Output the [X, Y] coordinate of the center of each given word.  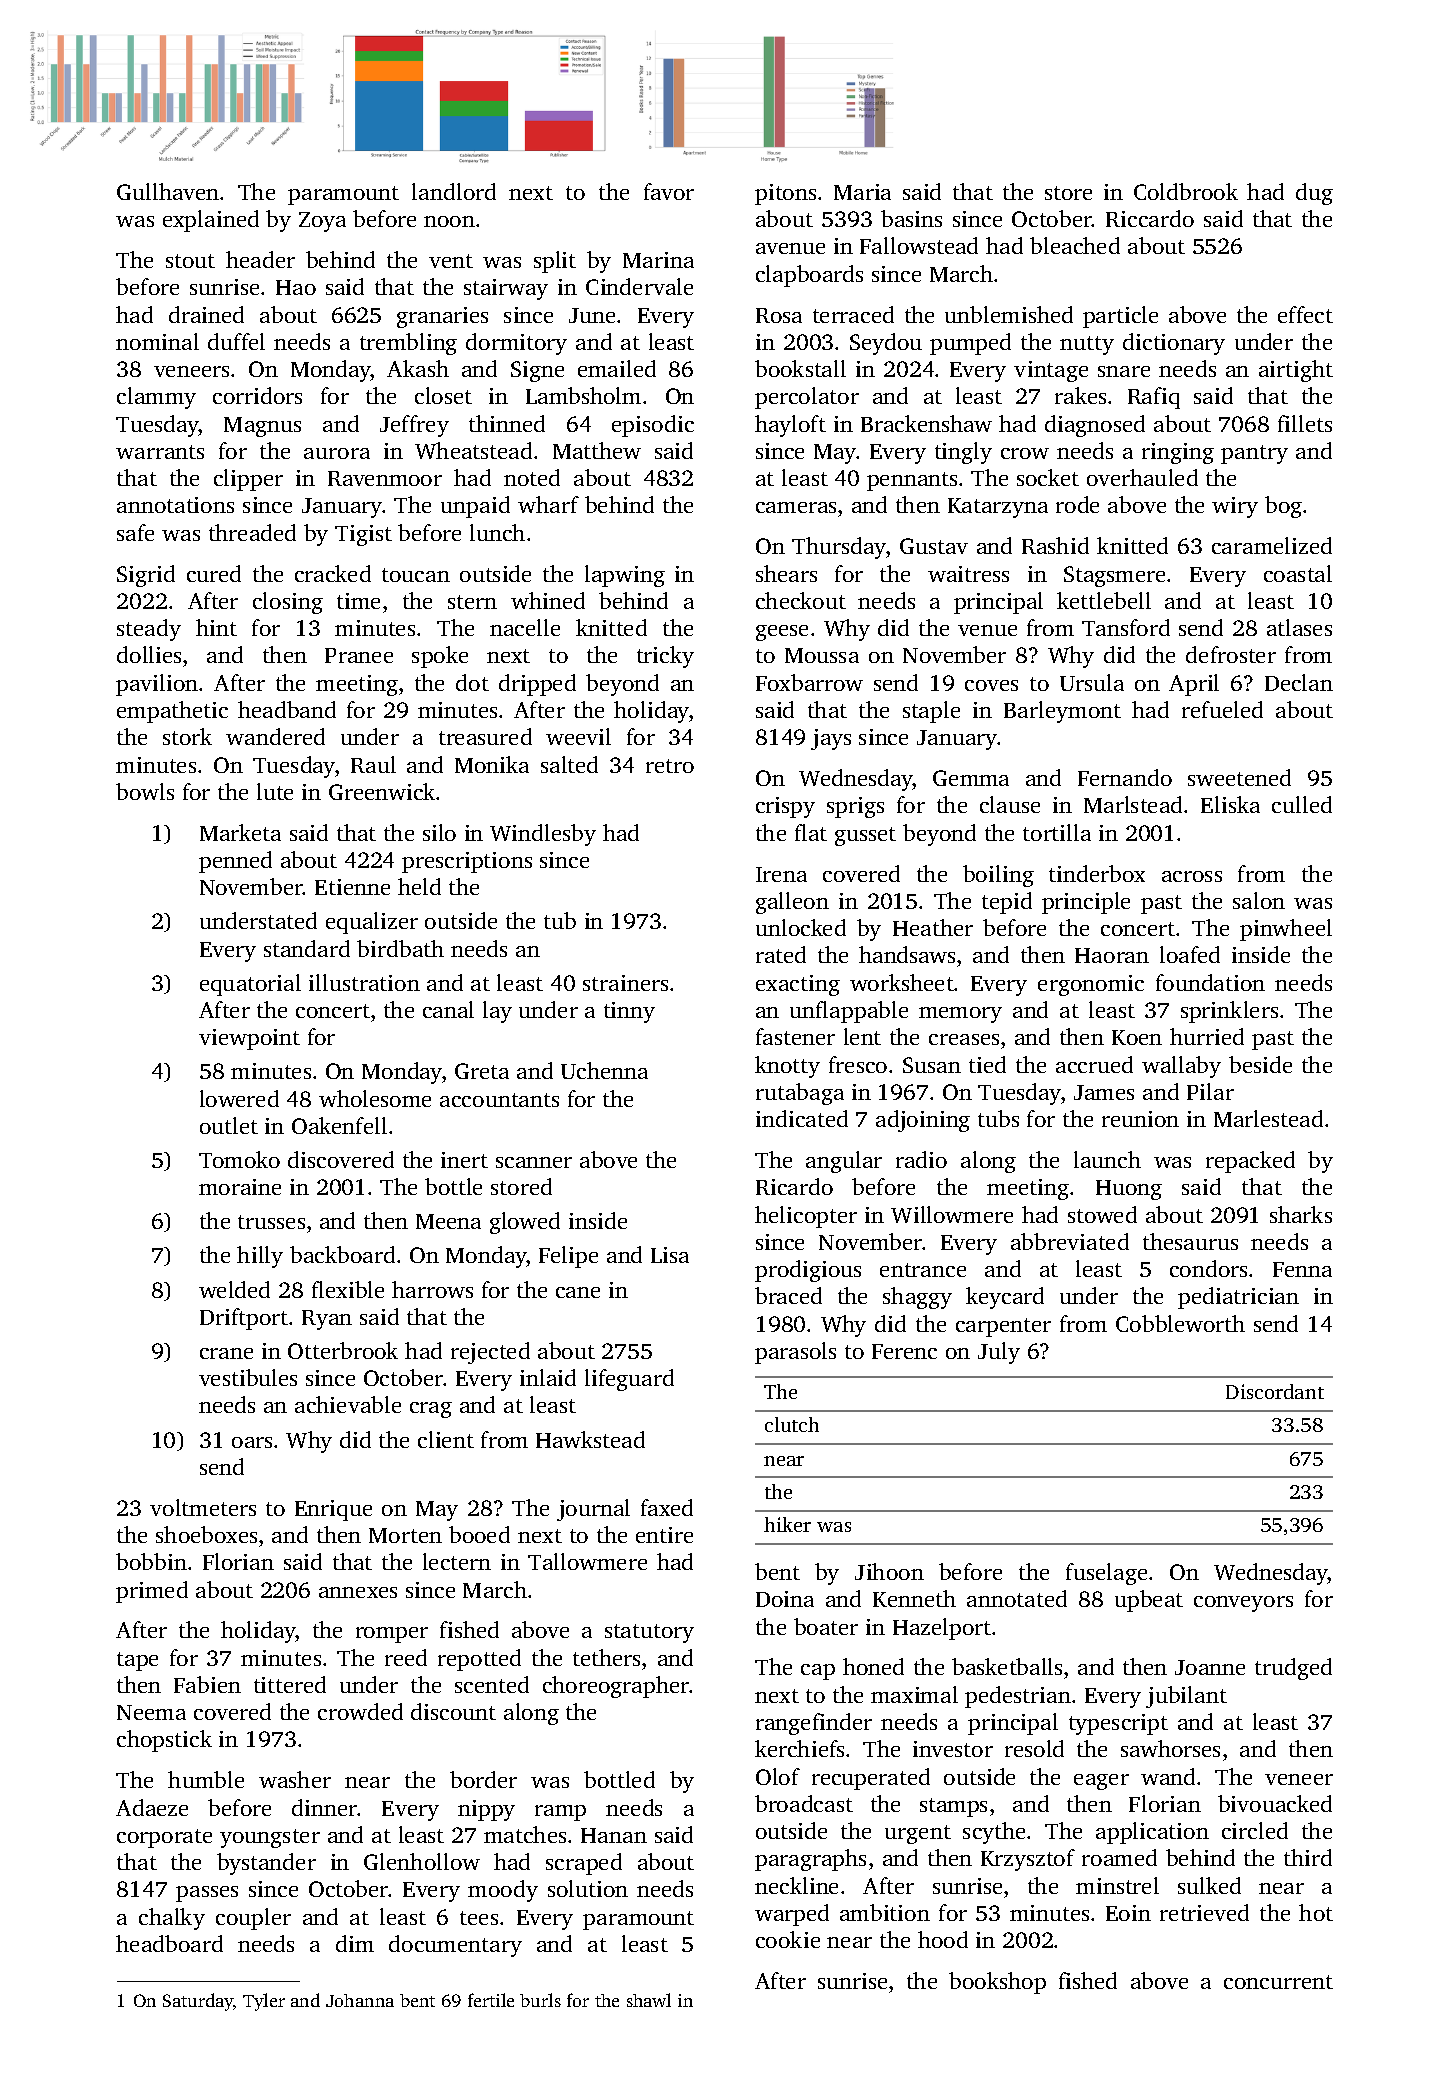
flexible [348, 1289]
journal [593, 1510]
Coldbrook [1186, 191]
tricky [665, 657]
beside [1260, 1064]
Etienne [352, 887]
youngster [270, 1838]
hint [216, 627]
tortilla [1057, 832]
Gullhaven [168, 191]
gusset [865, 836]
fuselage [1106, 1574]
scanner [534, 1162]
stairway [506, 289]
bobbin [151, 1561]
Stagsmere [1114, 576]
